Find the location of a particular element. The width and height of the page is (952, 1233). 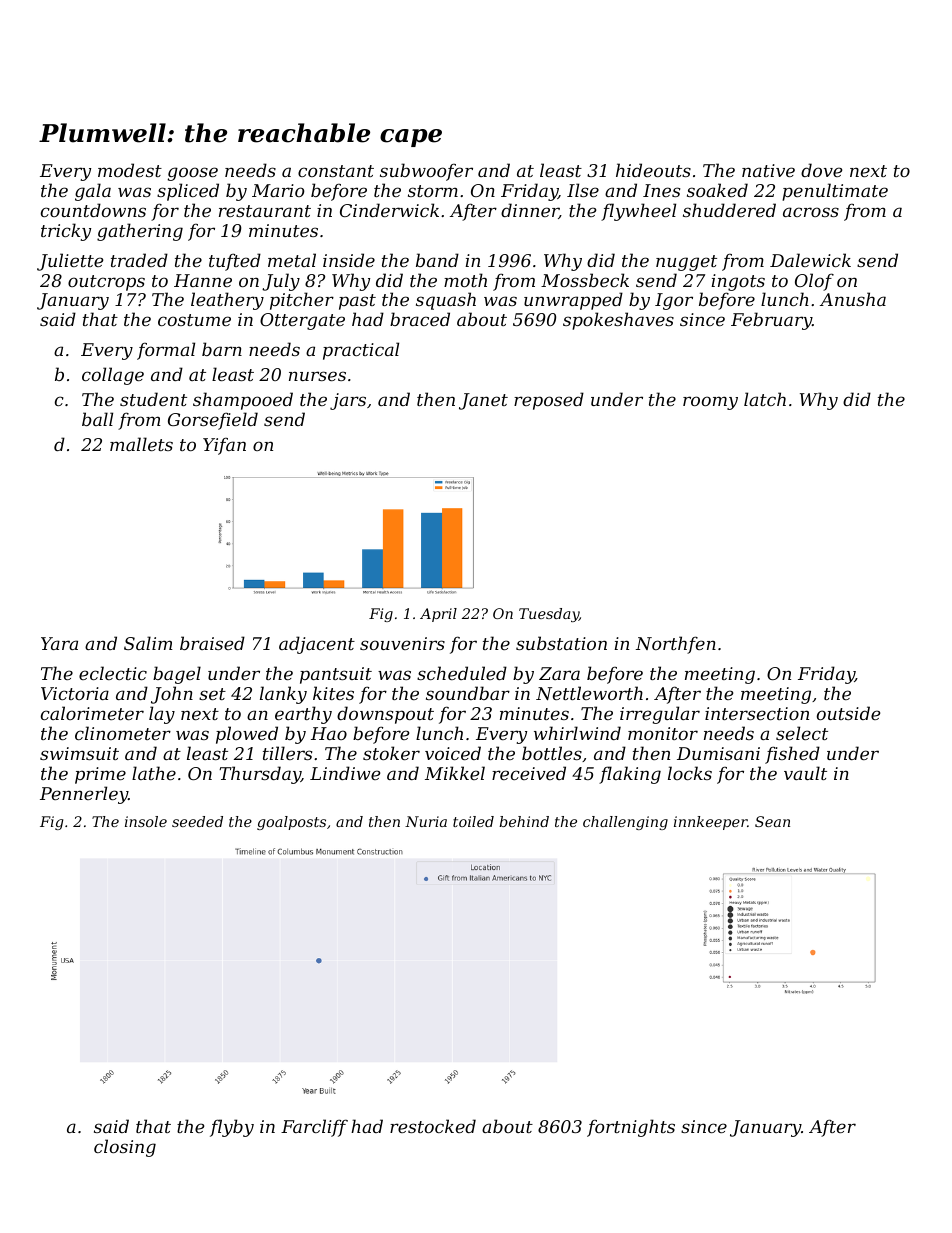

fortnights is located at coordinates (631, 1128).
